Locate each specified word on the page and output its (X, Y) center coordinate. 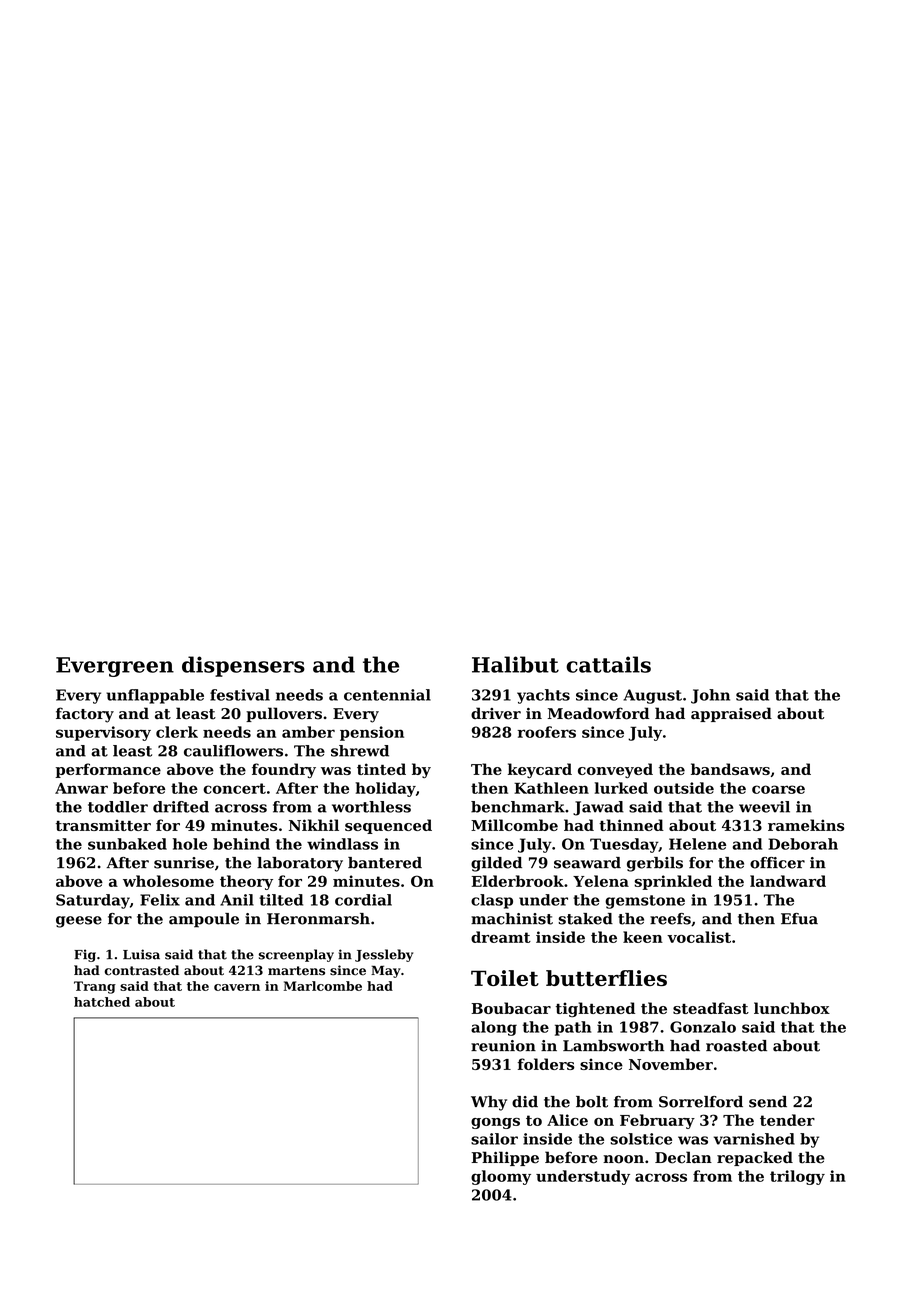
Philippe (505, 1158)
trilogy (797, 1177)
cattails (608, 664)
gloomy (501, 1177)
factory (85, 715)
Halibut (515, 664)
